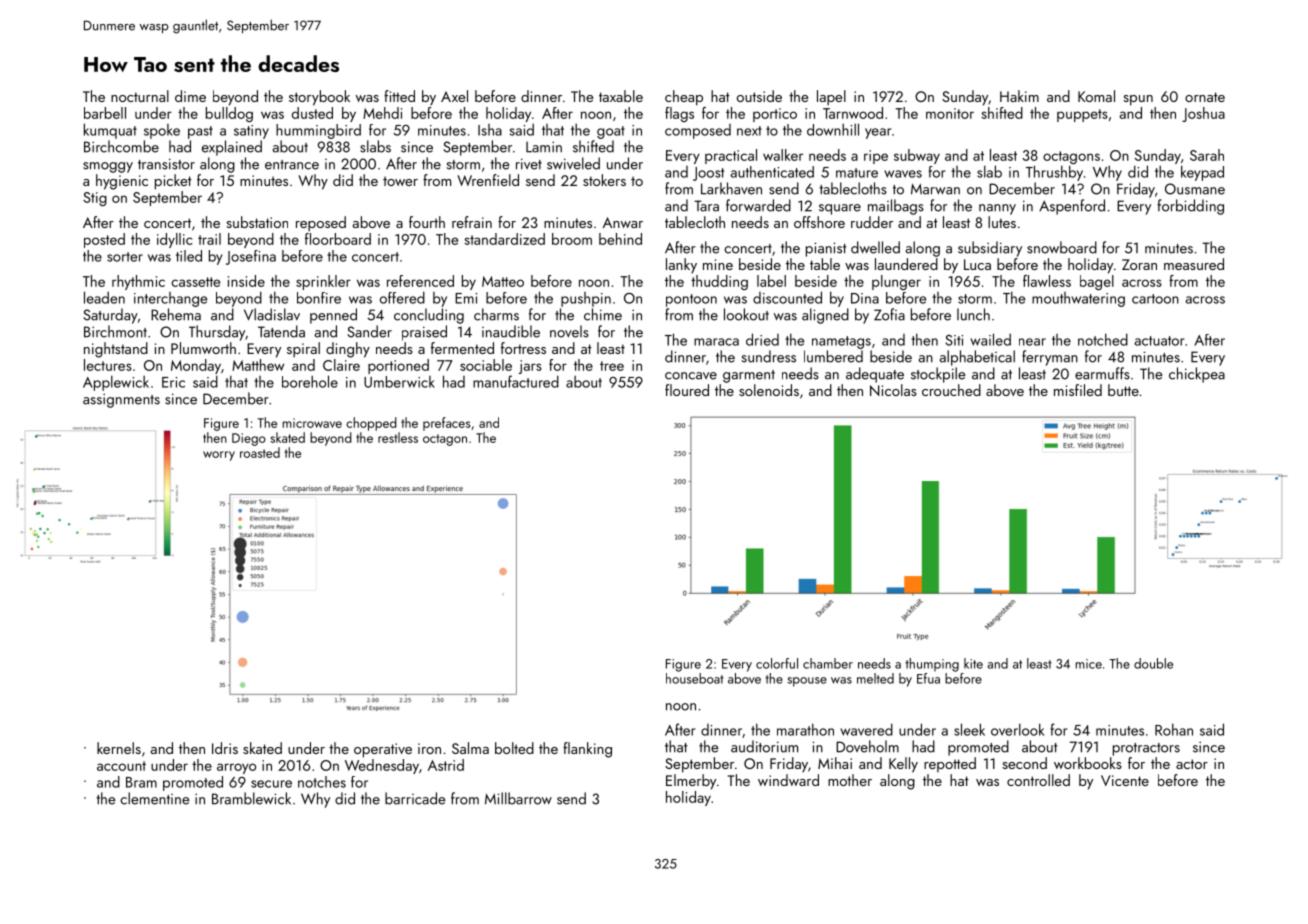  I want to click on fortress, so click(523, 348).
